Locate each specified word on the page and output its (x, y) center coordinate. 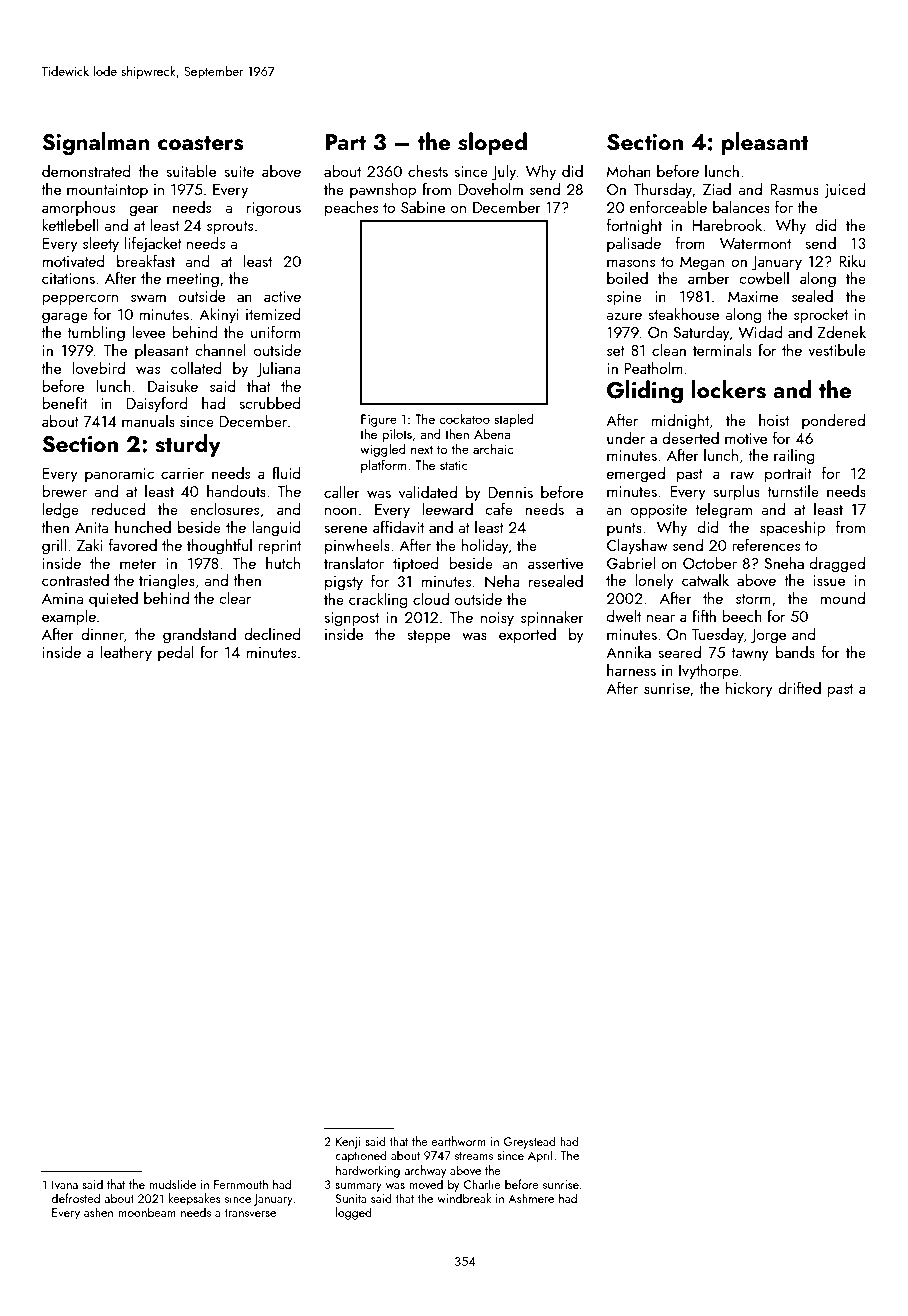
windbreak (464, 1198)
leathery (126, 654)
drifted (799, 688)
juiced (844, 191)
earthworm (458, 1141)
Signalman (96, 144)
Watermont (755, 243)
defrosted (75, 1198)
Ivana (65, 1184)
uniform (275, 332)
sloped (492, 143)
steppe (428, 637)
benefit (64, 403)
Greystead (530, 1142)
